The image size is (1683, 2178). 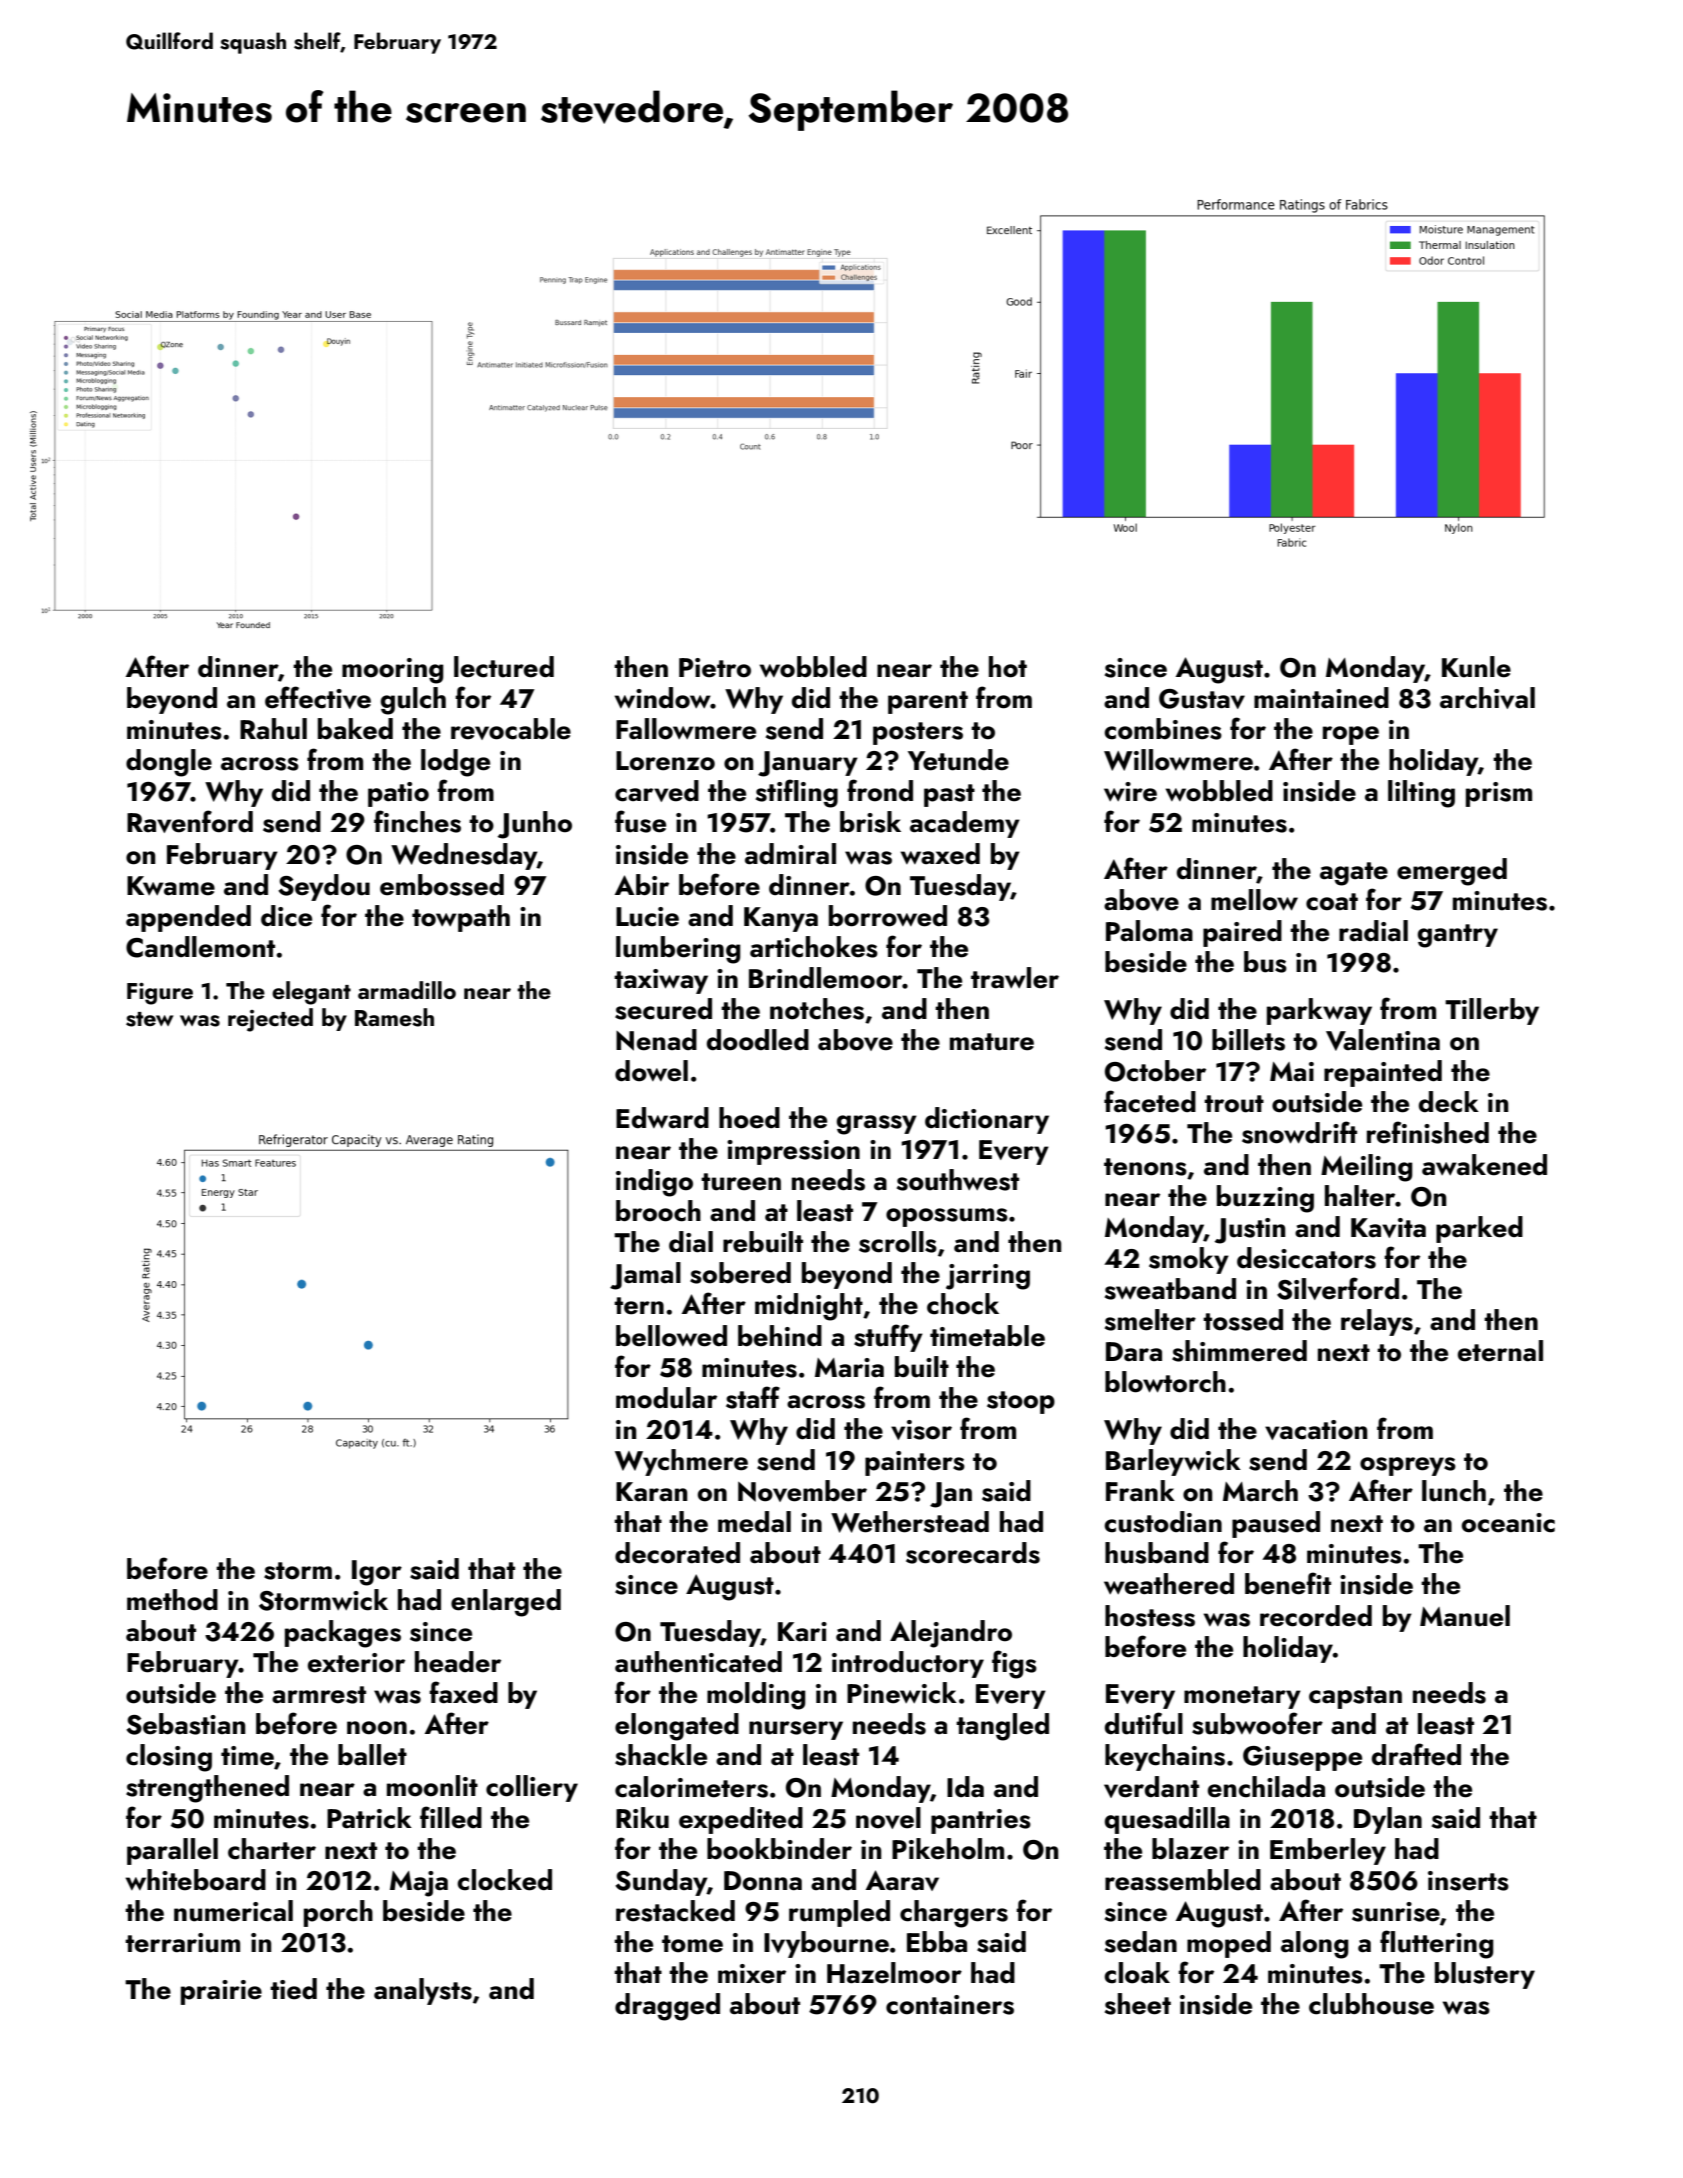 I want to click on colliery, so click(x=532, y=1788).
